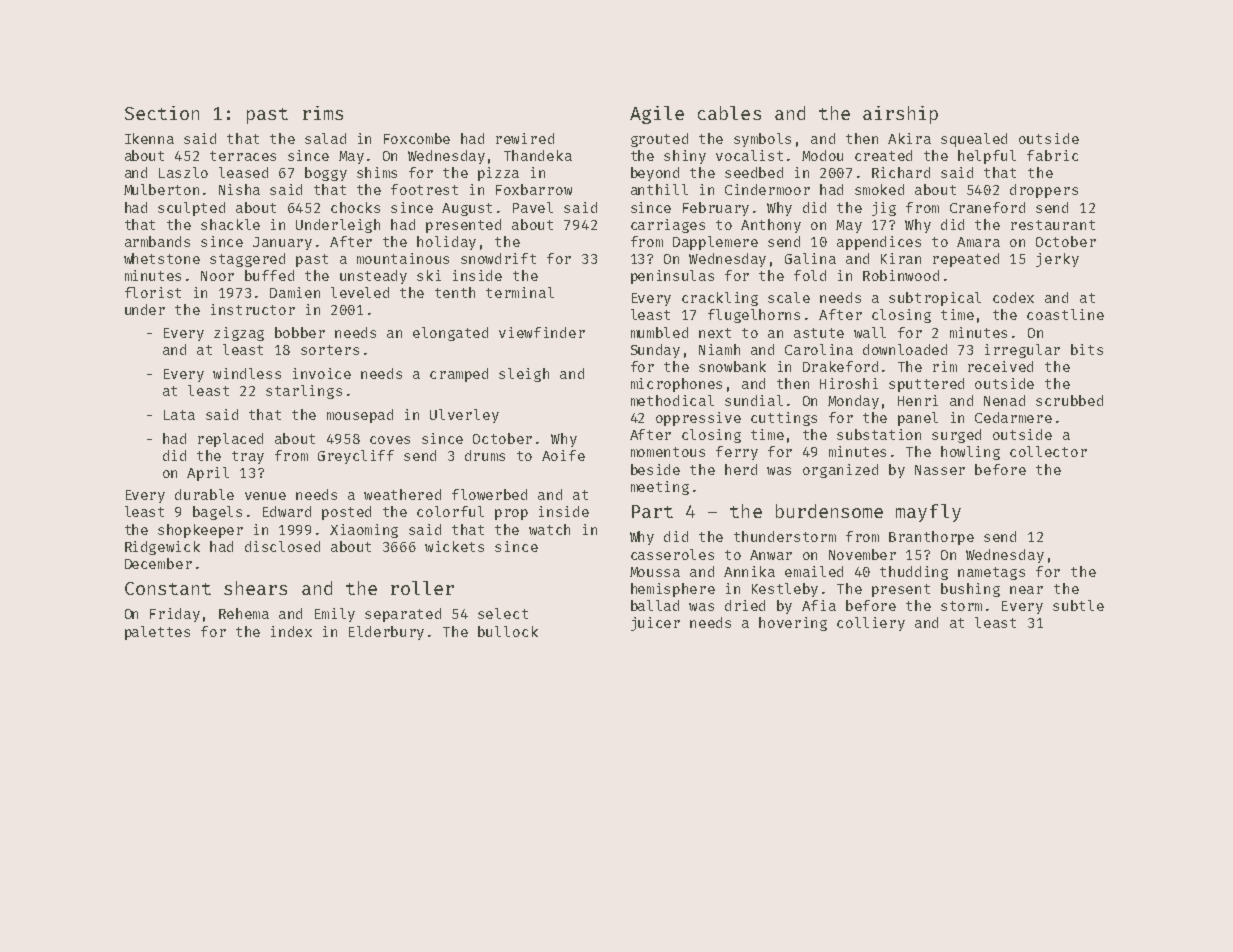  What do you see at coordinates (1053, 225) in the screenshot?
I see `restaurant` at bounding box center [1053, 225].
